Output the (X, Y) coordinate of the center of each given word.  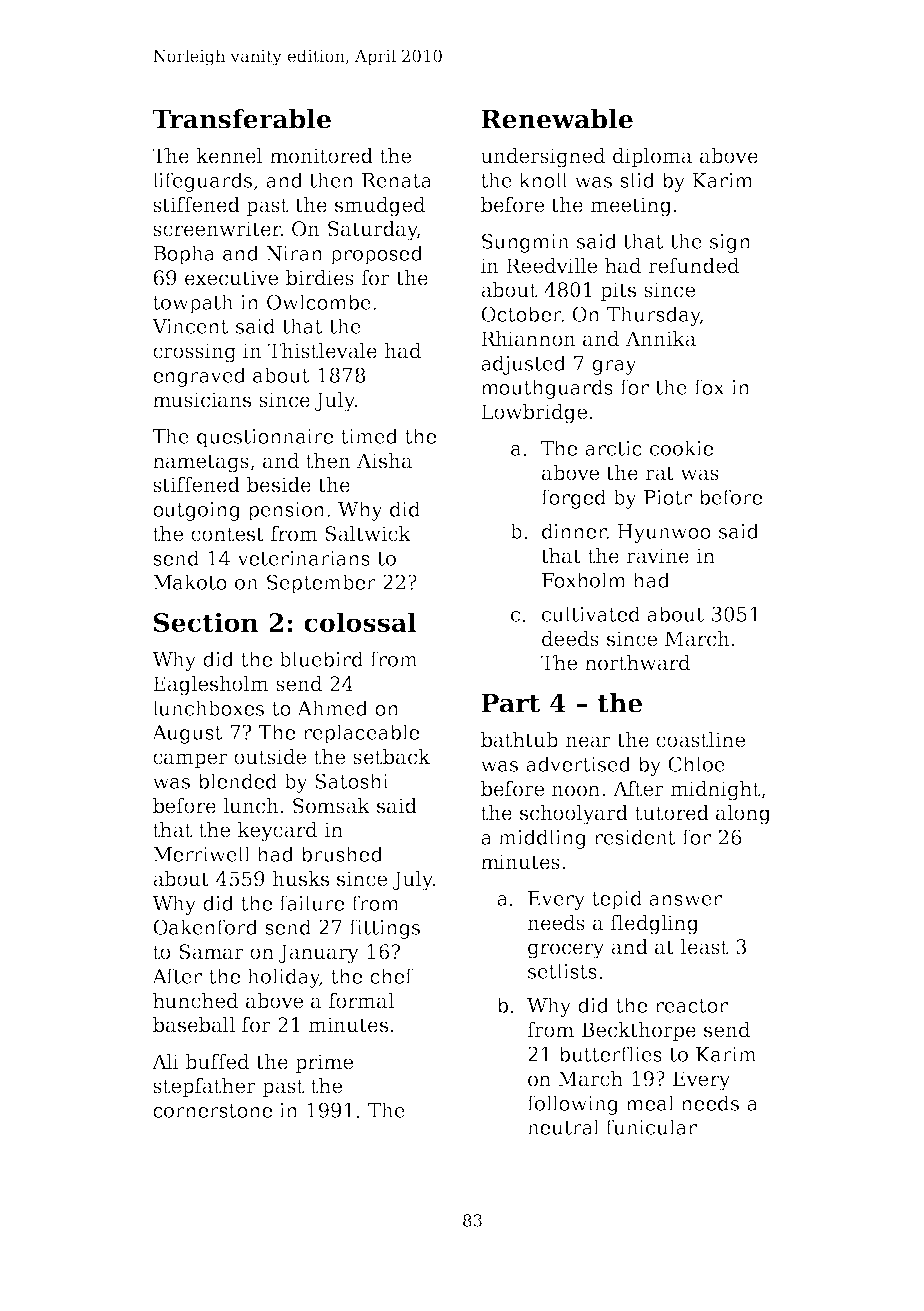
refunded (693, 266)
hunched (195, 1001)
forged (573, 499)
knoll (543, 180)
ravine (657, 556)
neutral (563, 1127)
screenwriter (217, 229)
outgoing (197, 511)
